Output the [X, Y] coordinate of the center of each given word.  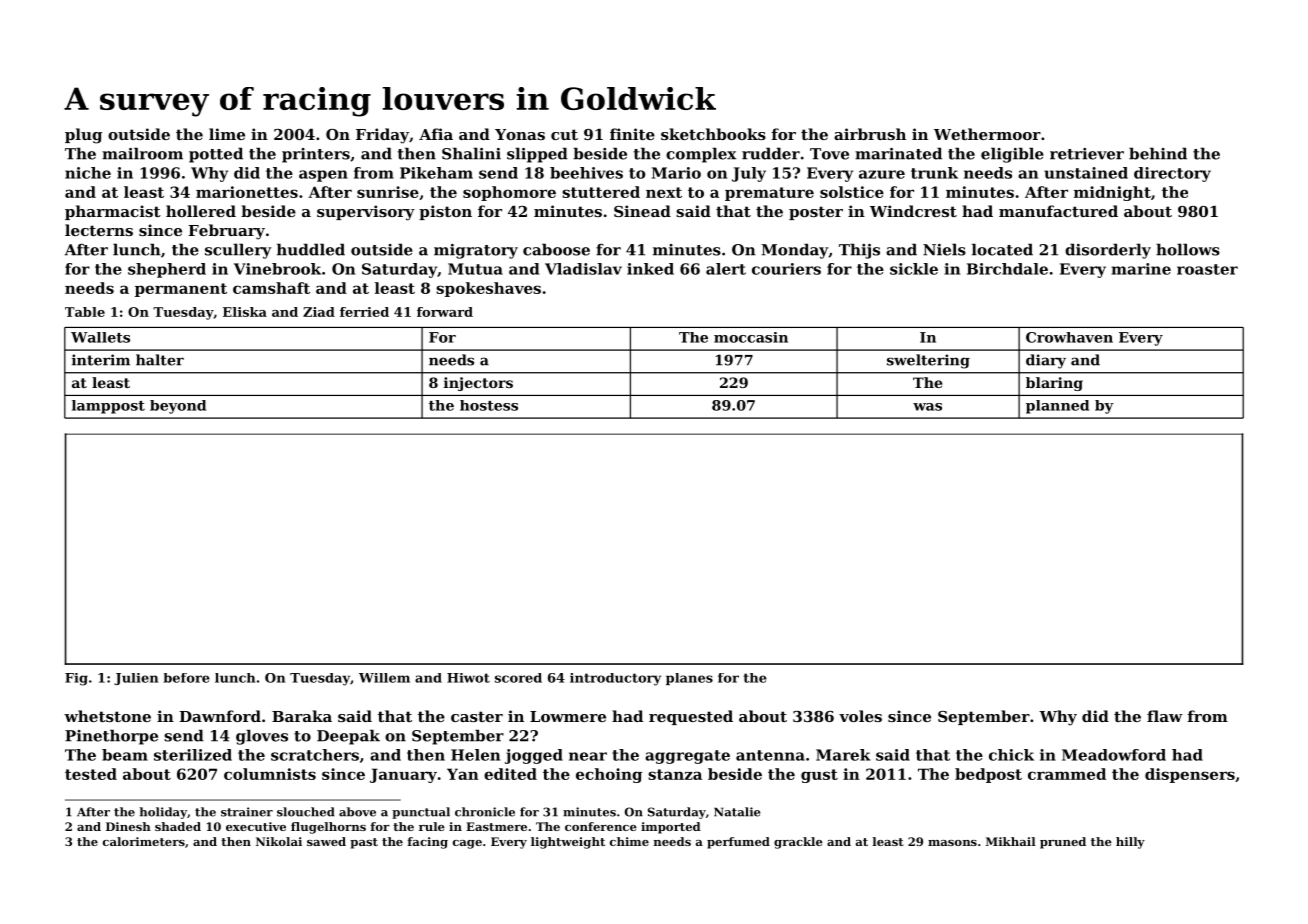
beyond [178, 407]
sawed [326, 841]
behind [1158, 153]
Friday [382, 136]
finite [632, 134]
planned [1057, 407]
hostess [489, 405]
